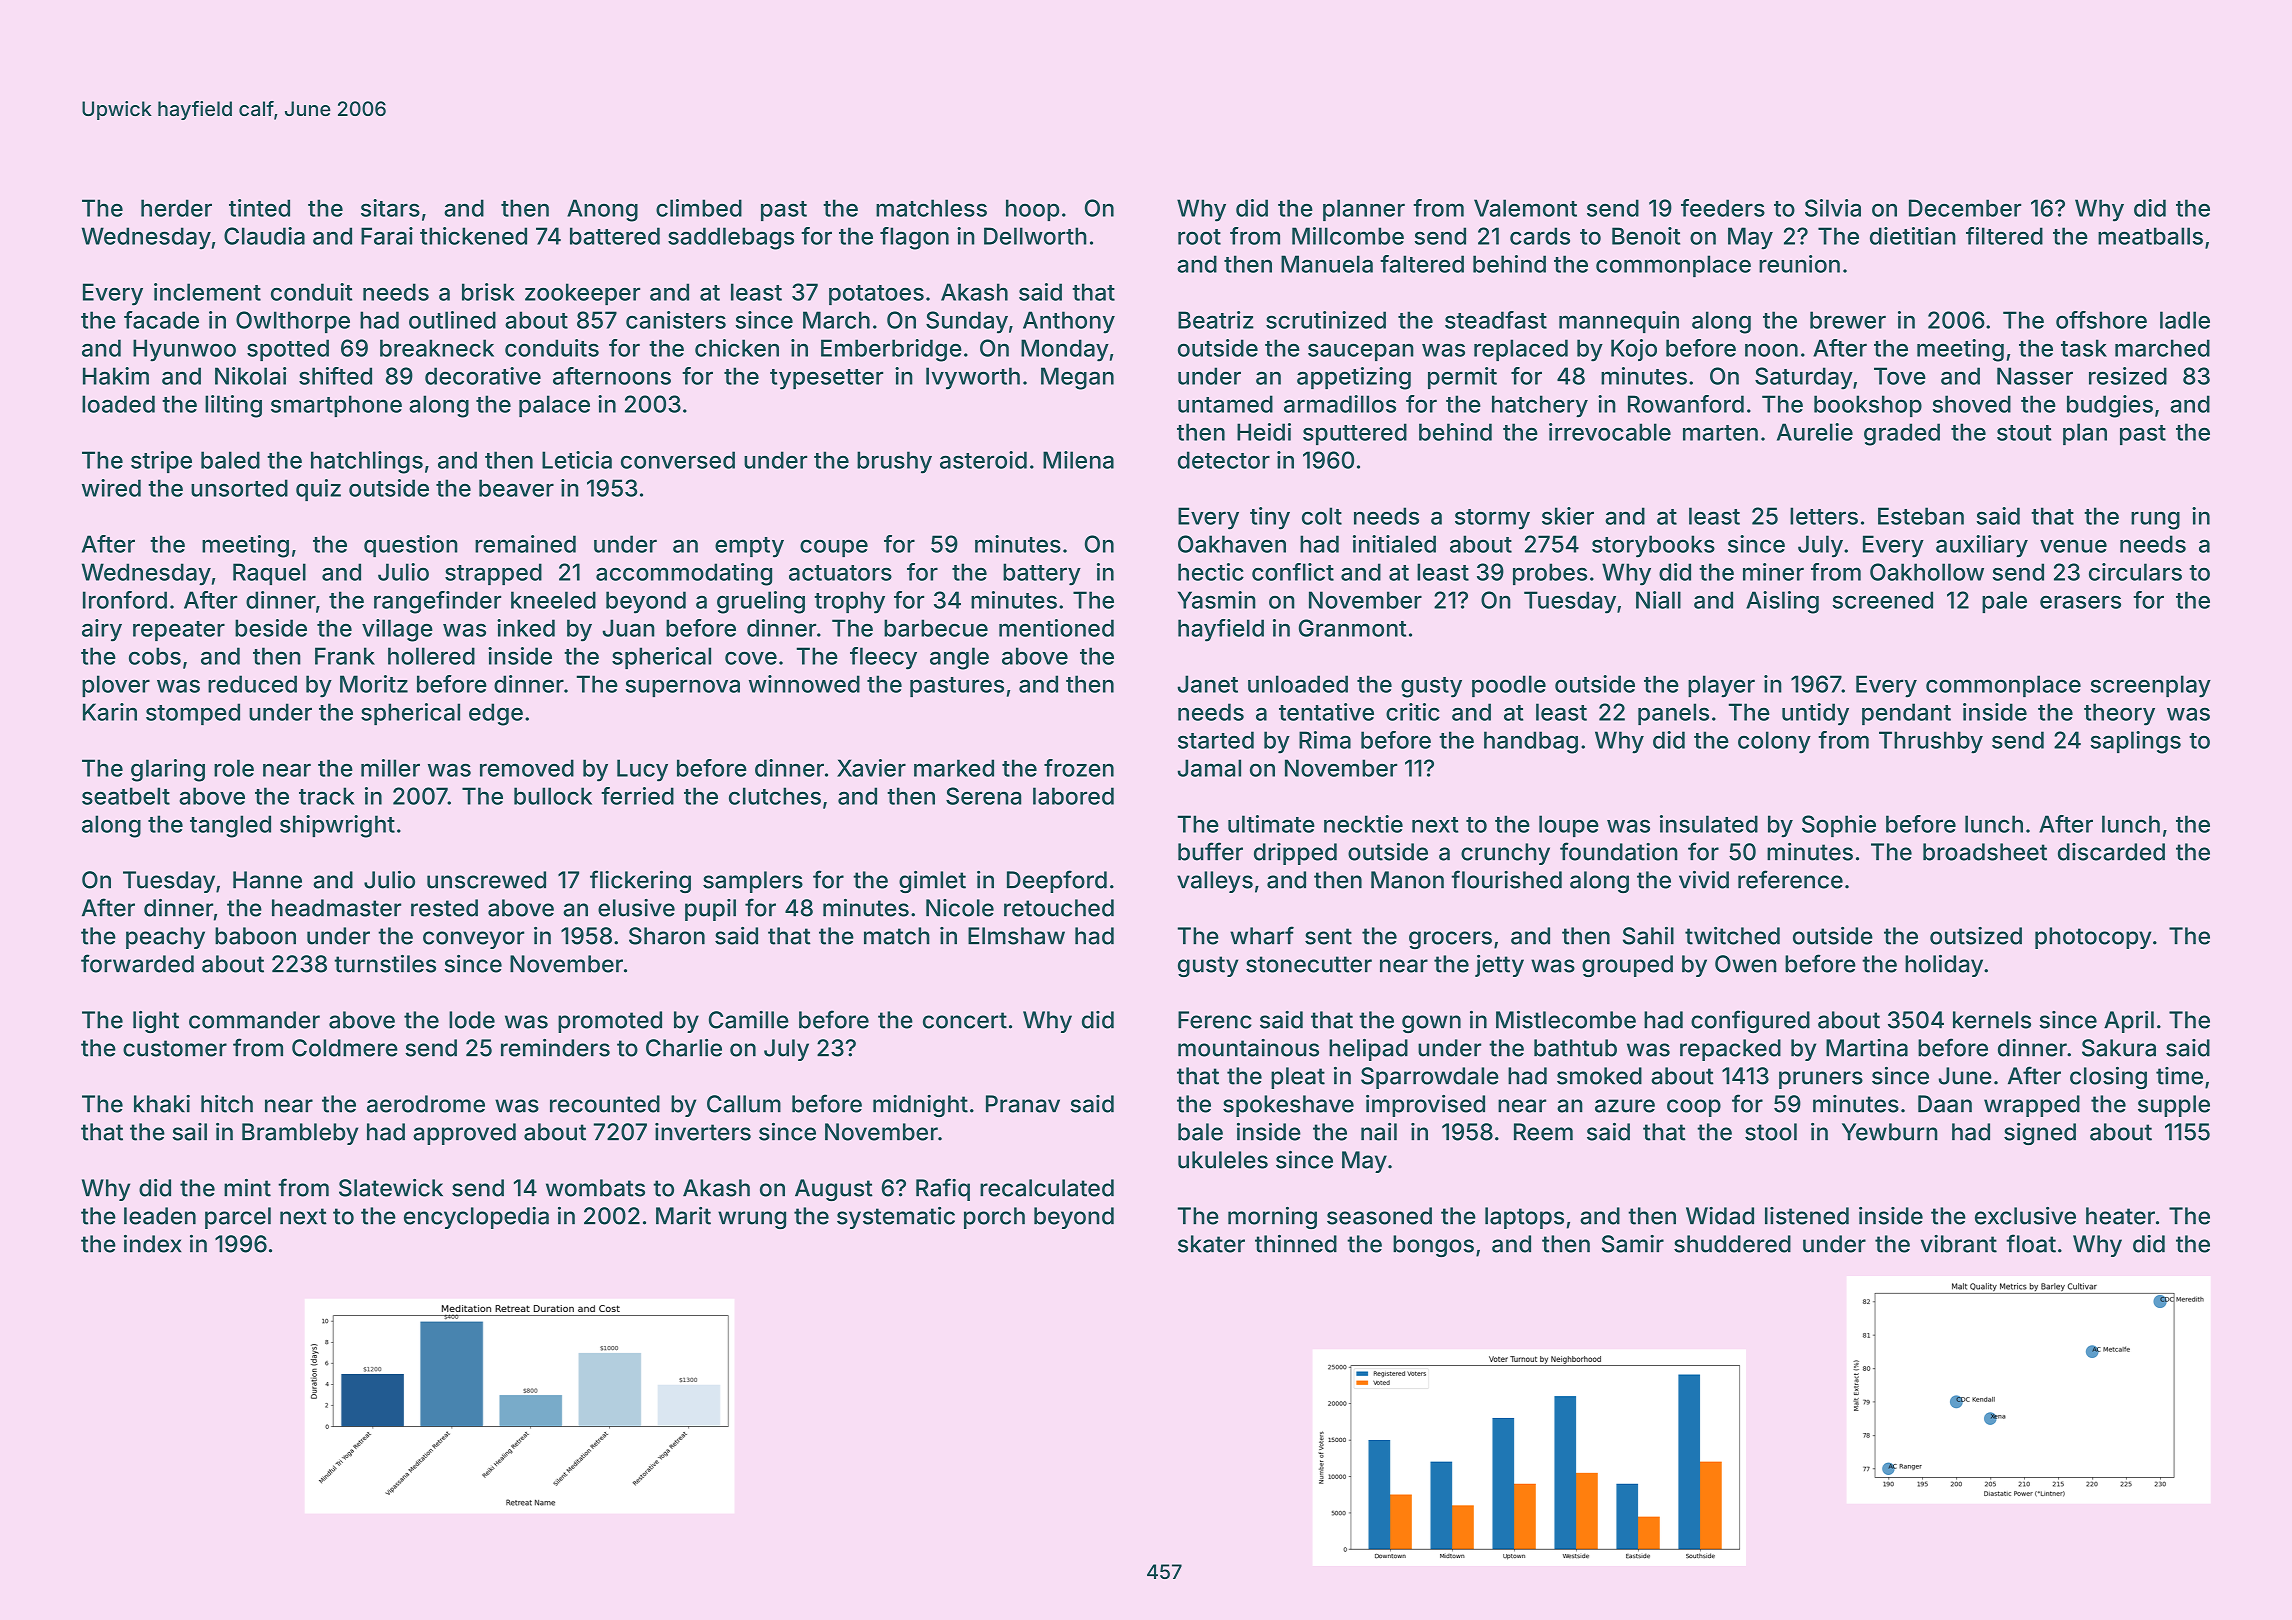  I want to click on heater, so click(2120, 1216).
